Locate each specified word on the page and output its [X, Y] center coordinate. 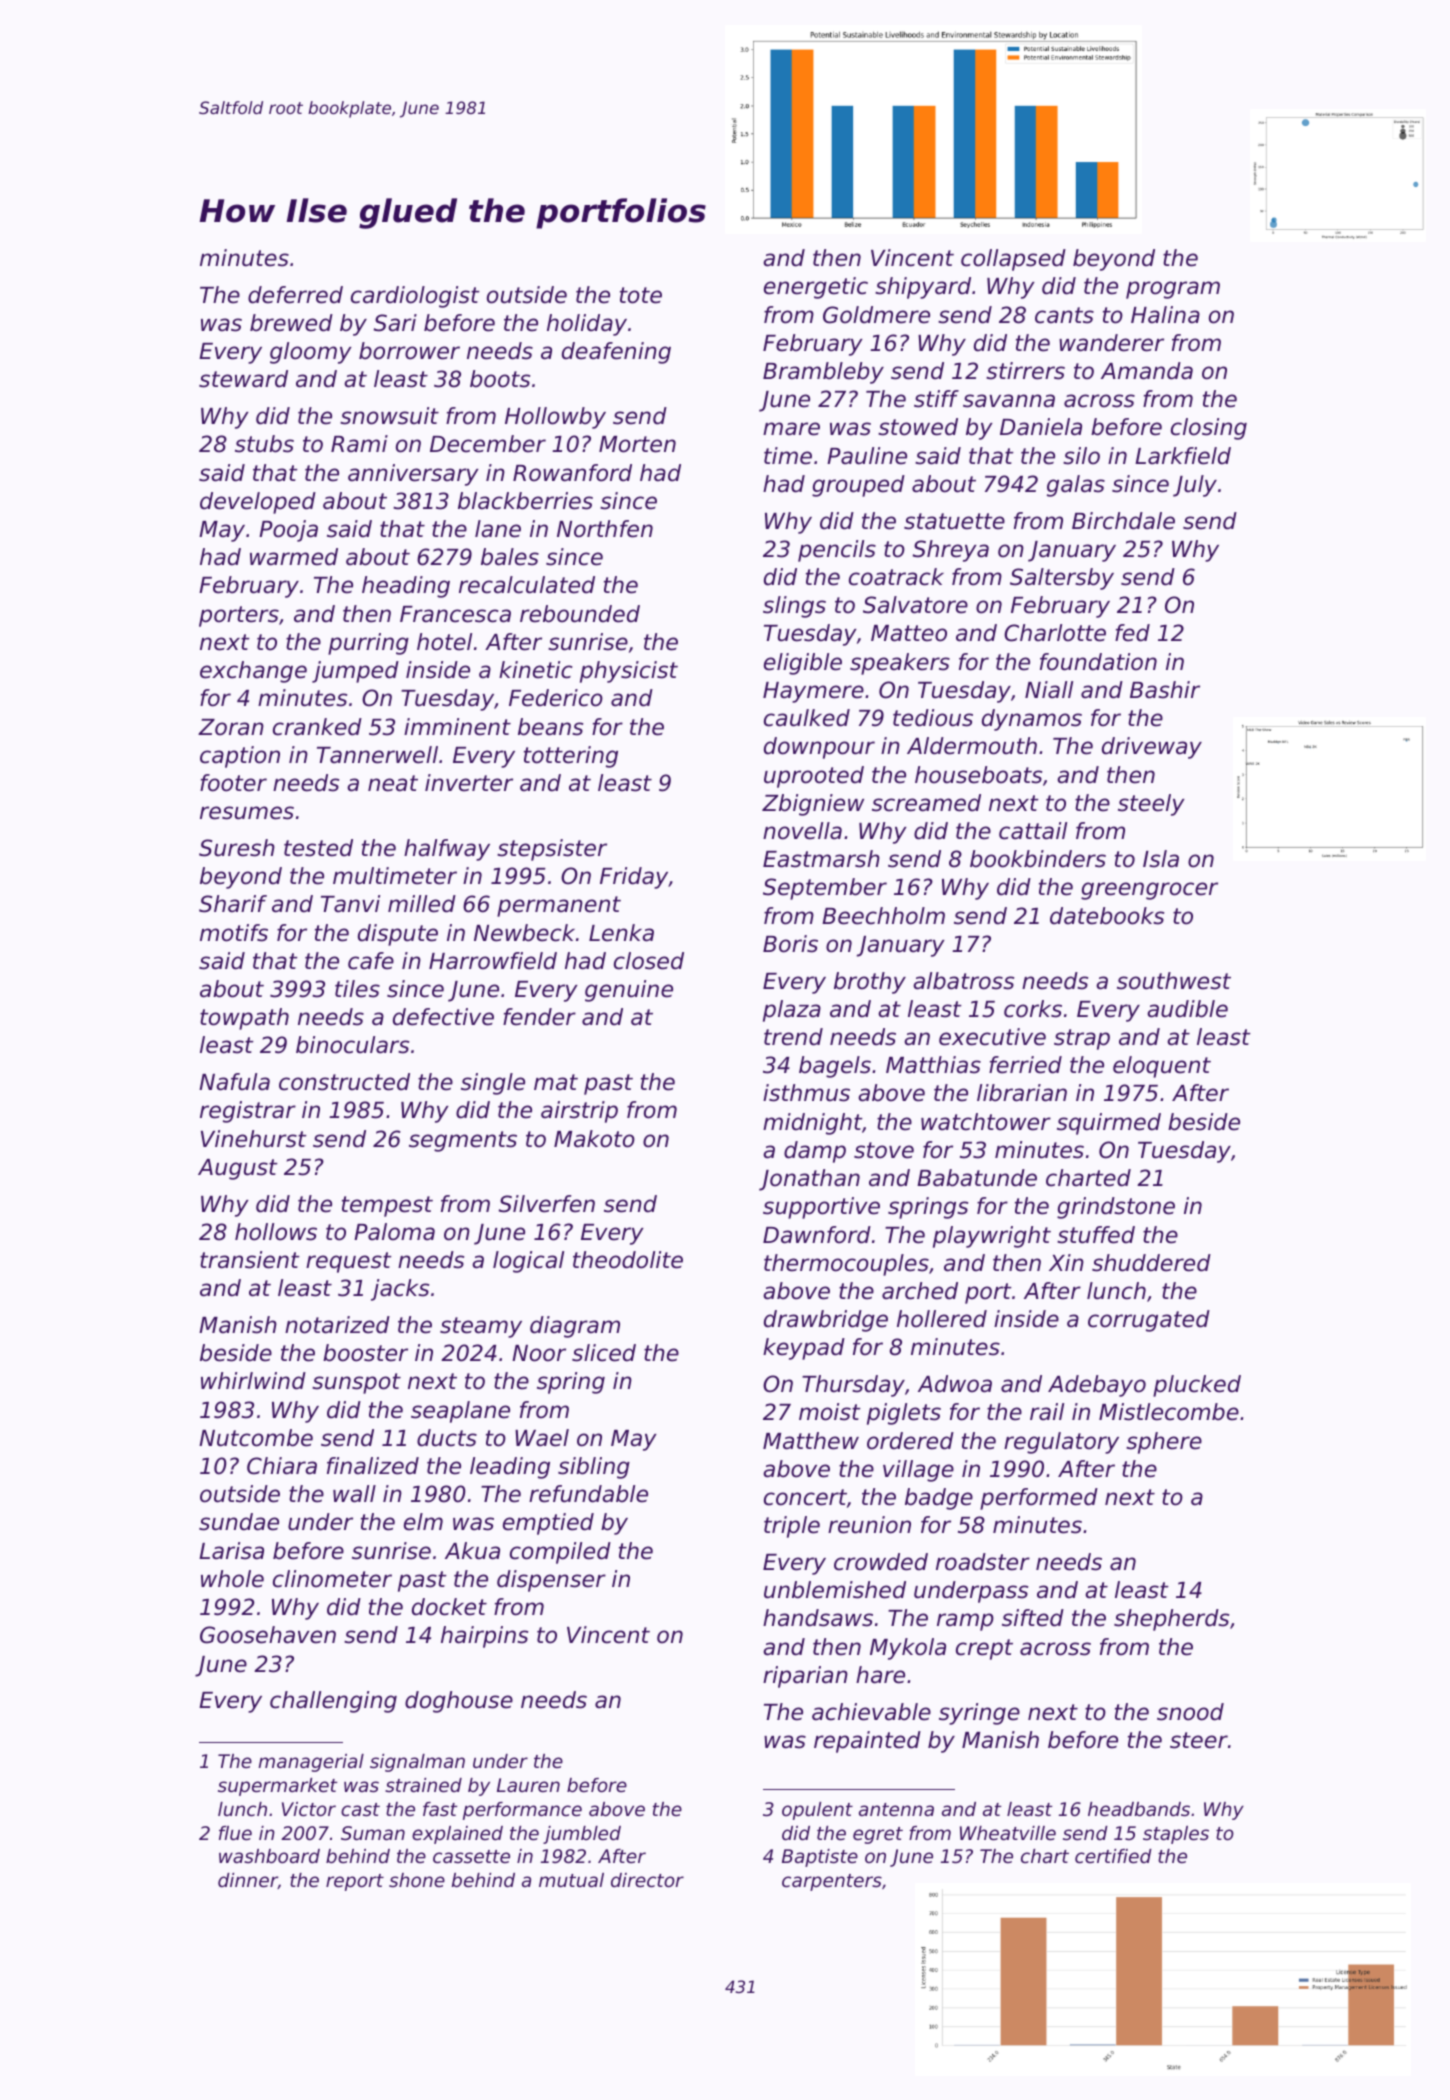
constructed [344, 1082]
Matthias [933, 1065]
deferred [295, 295]
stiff [936, 399]
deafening [616, 353]
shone [417, 1880]
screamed [926, 803]
